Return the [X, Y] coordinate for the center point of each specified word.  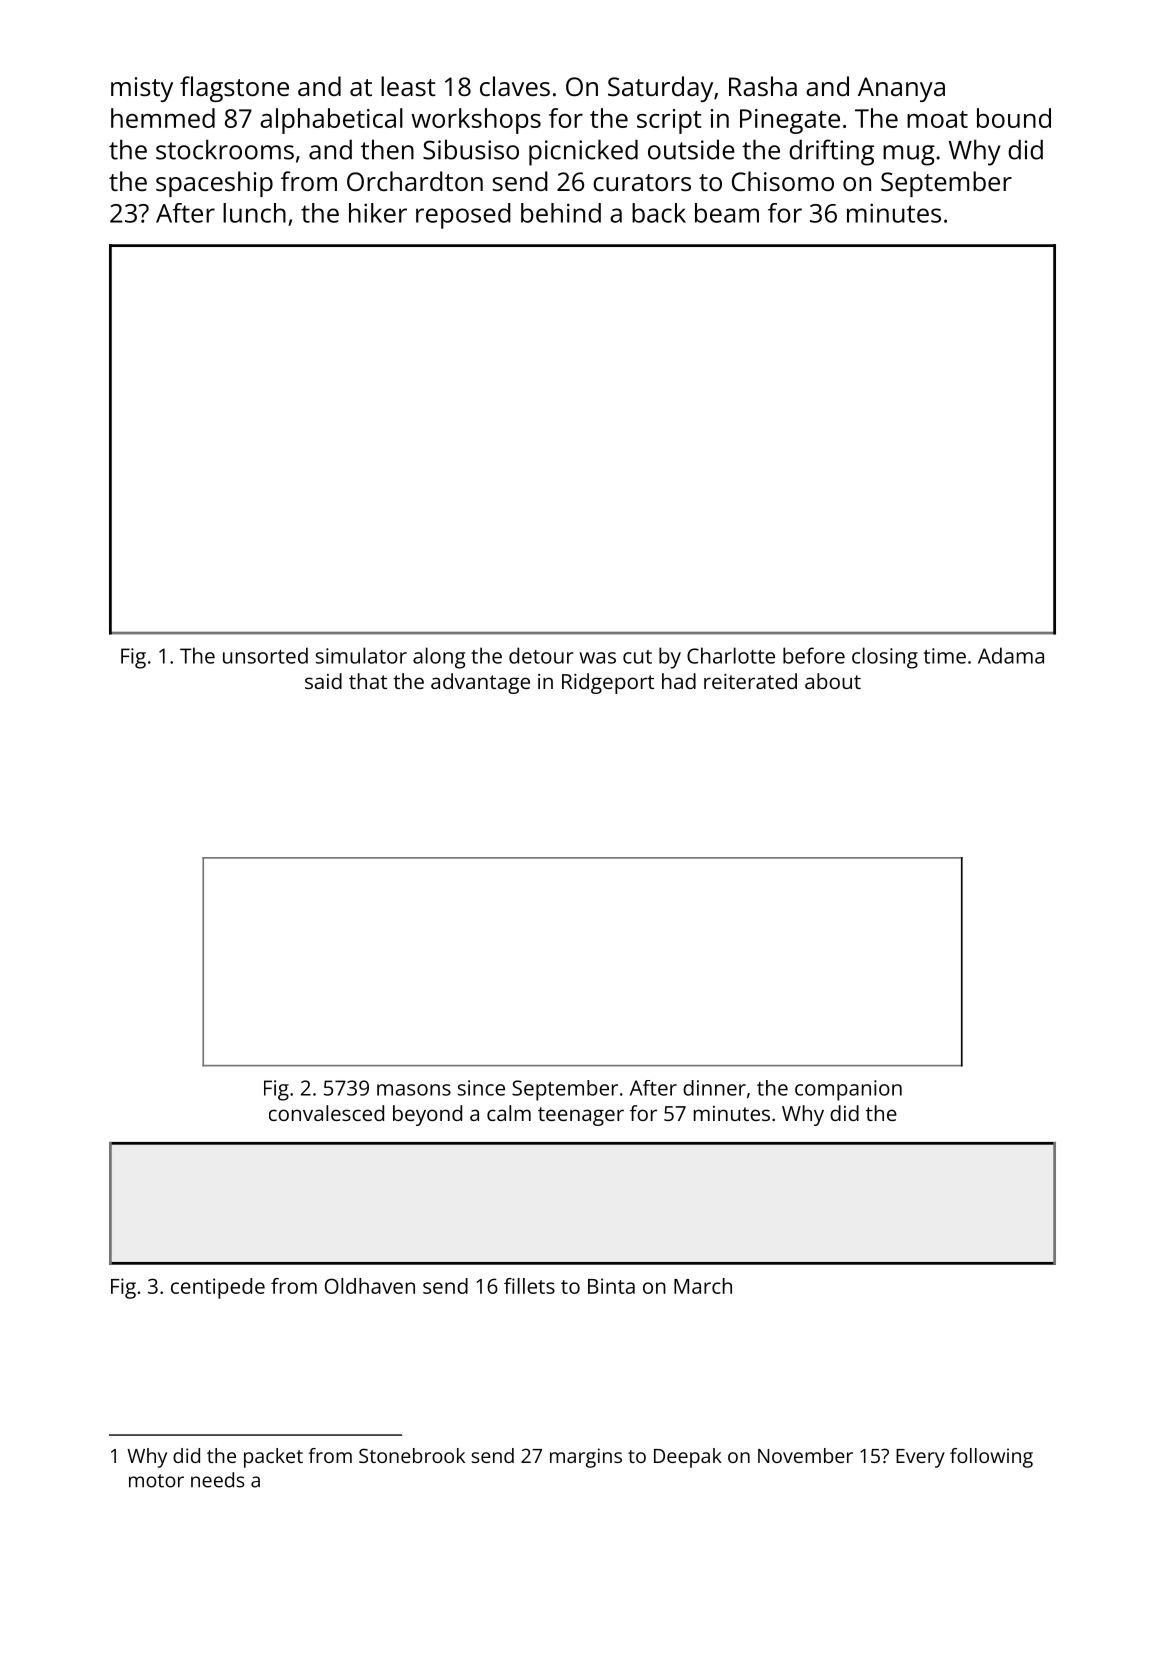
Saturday [660, 89]
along [439, 658]
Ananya [901, 89]
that [368, 681]
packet [273, 1458]
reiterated [750, 681]
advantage [480, 683]
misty [142, 89]
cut [637, 657]
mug [909, 155]
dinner [714, 1088]
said [323, 681]
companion [848, 1090]
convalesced [326, 1113]
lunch [254, 213]
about [833, 681]
